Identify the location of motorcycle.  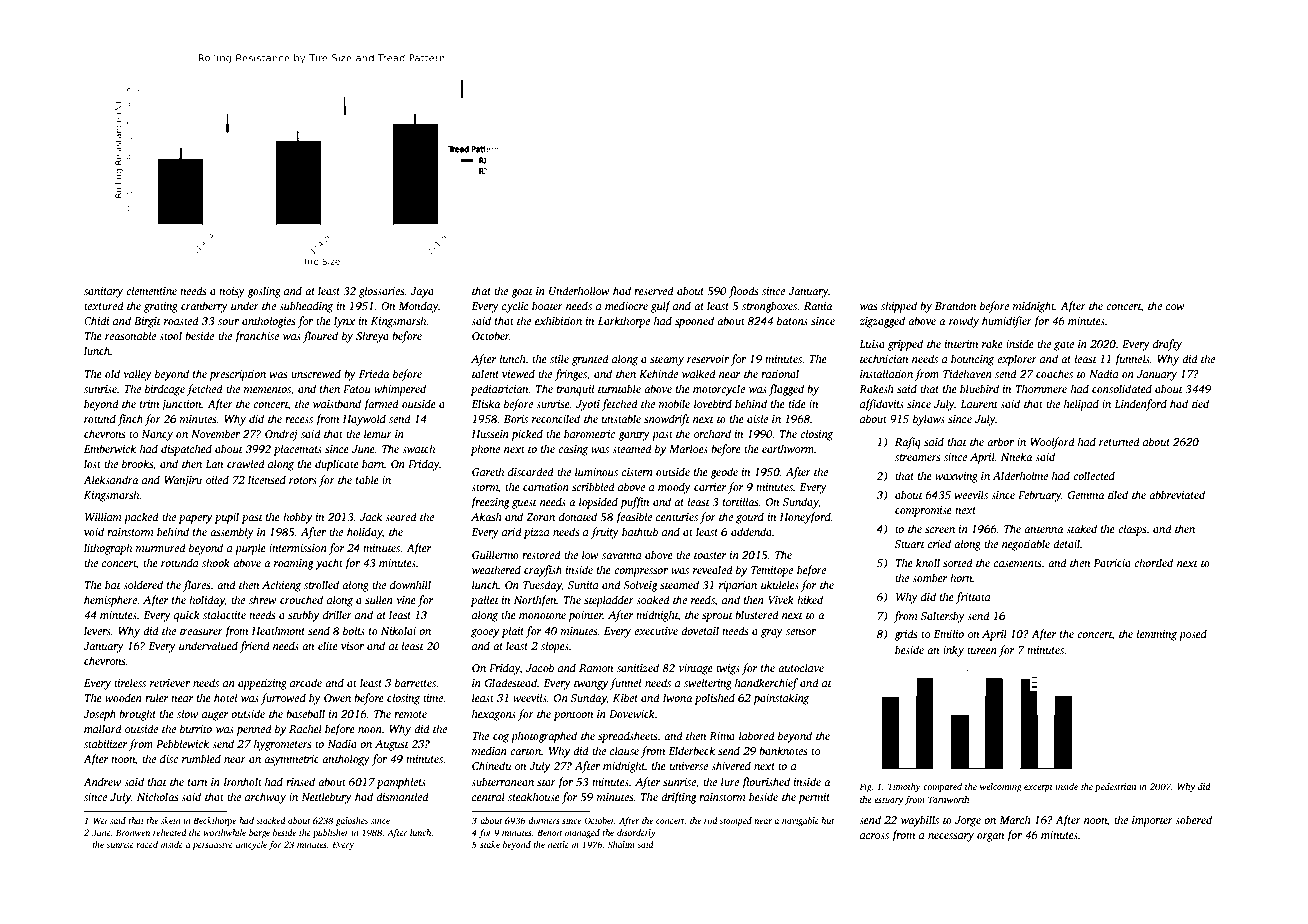
(719, 390).
